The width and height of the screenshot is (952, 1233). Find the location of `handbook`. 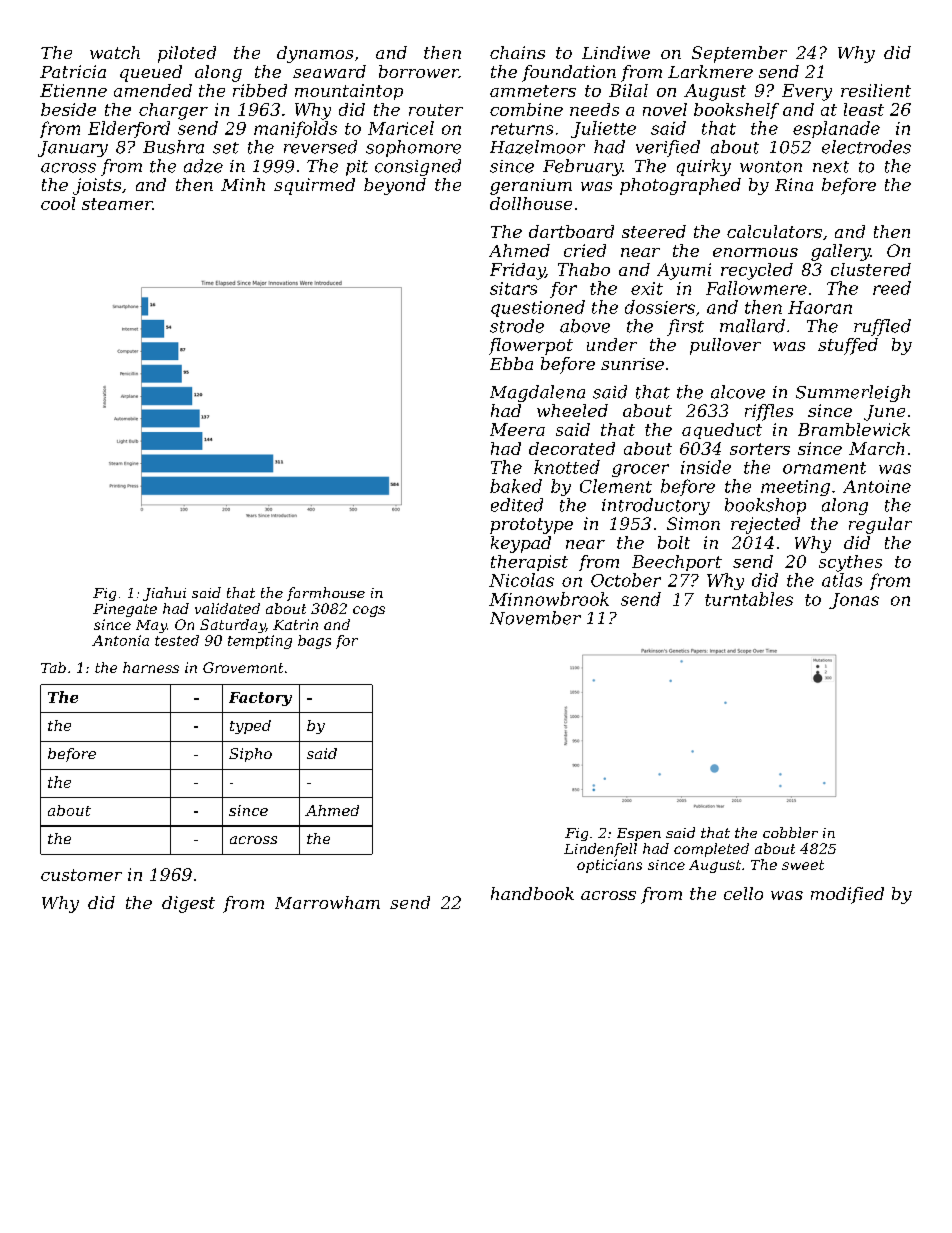

handbook is located at coordinates (532, 893).
